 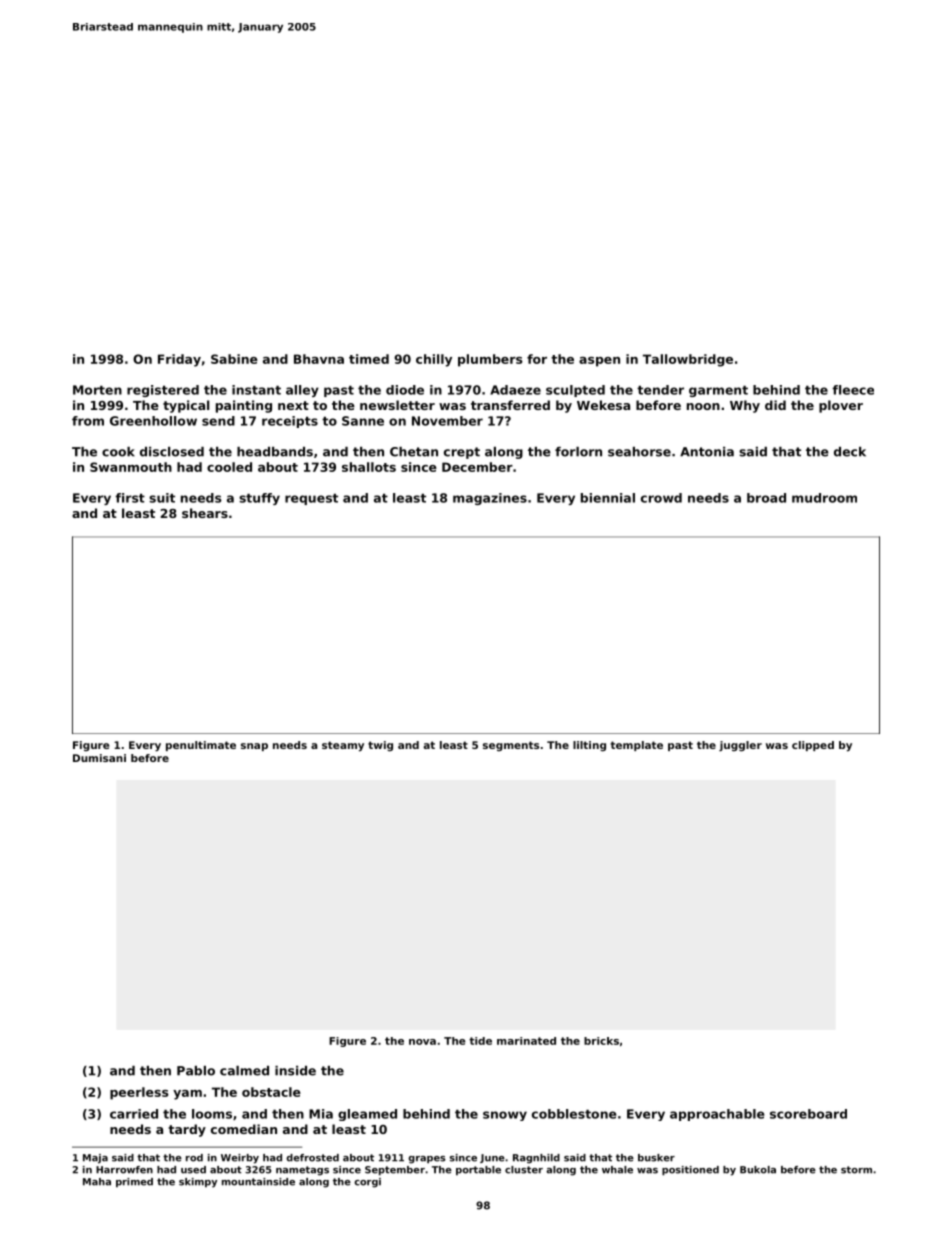 What do you see at coordinates (380, 746) in the image?
I see `twig` at bounding box center [380, 746].
